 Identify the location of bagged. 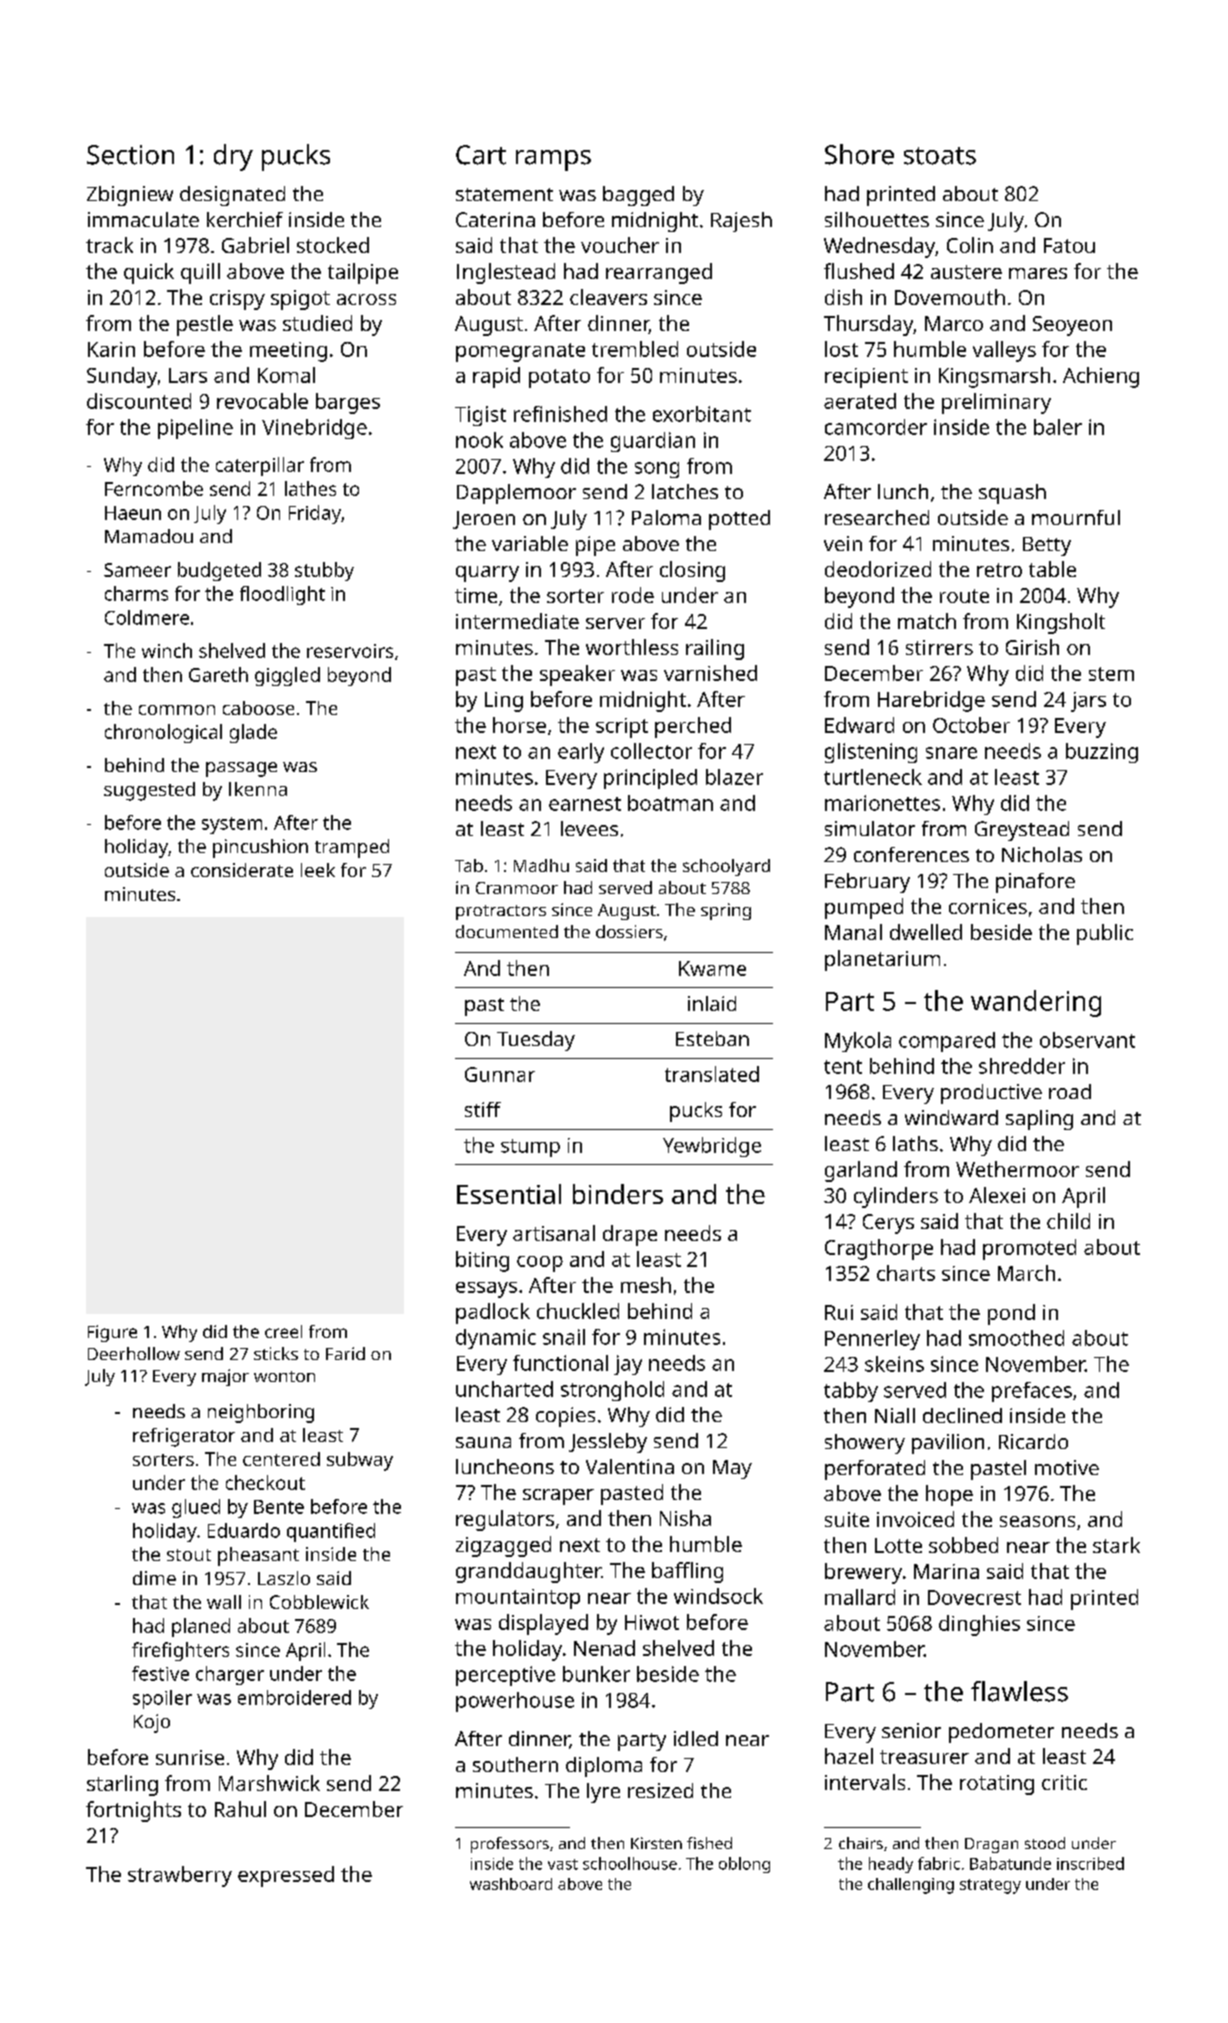
(638, 196).
